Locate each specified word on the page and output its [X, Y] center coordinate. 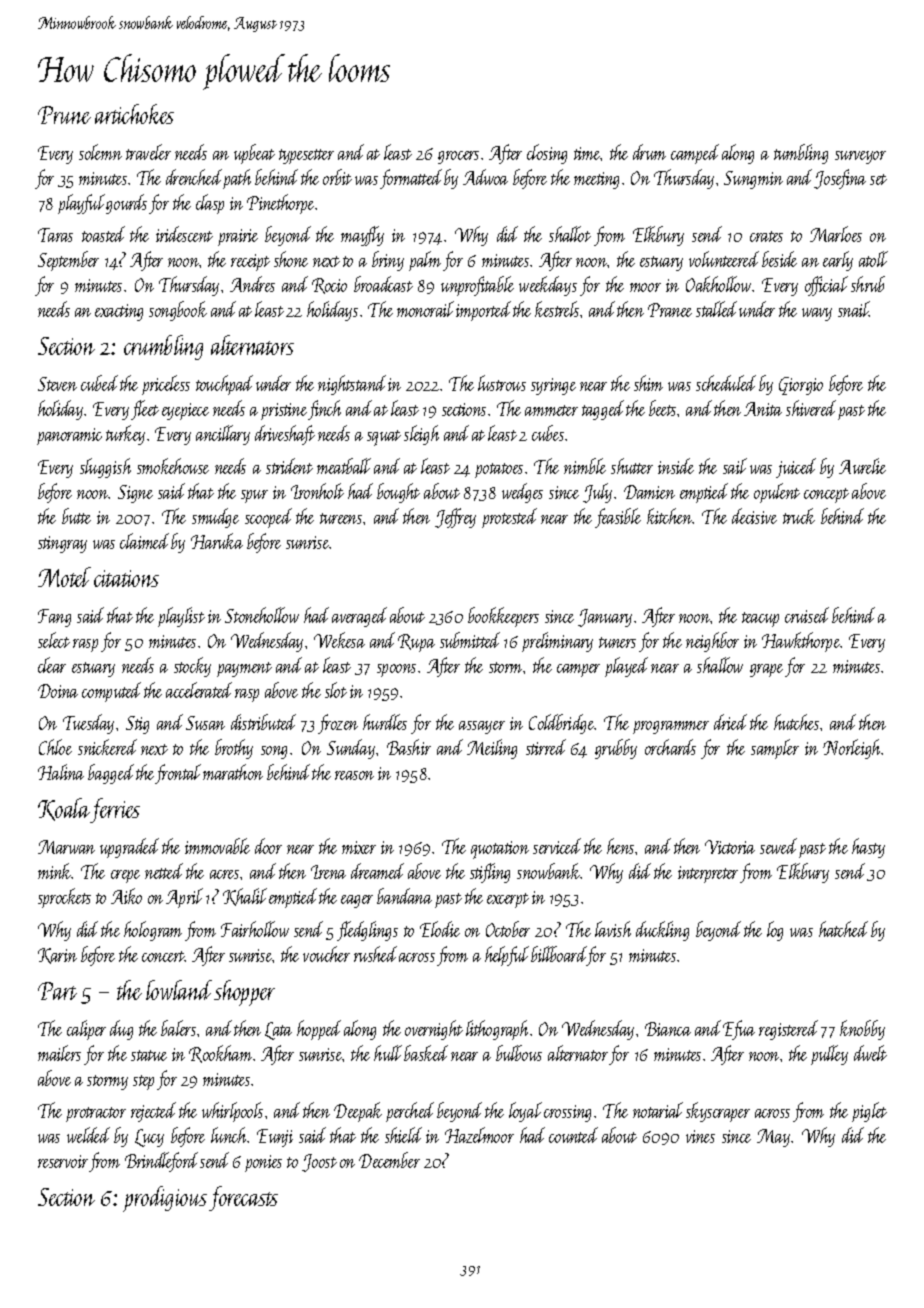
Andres [252, 284]
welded [88, 1135]
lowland [179, 990]
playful [81, 204]
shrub [868, 284]
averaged [359, 617]
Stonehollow [262, 615]
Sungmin [753, 180]
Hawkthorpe [801, 642]
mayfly [362, 236]
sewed [778, 846]
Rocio [329, 286]
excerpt [508, 900]
